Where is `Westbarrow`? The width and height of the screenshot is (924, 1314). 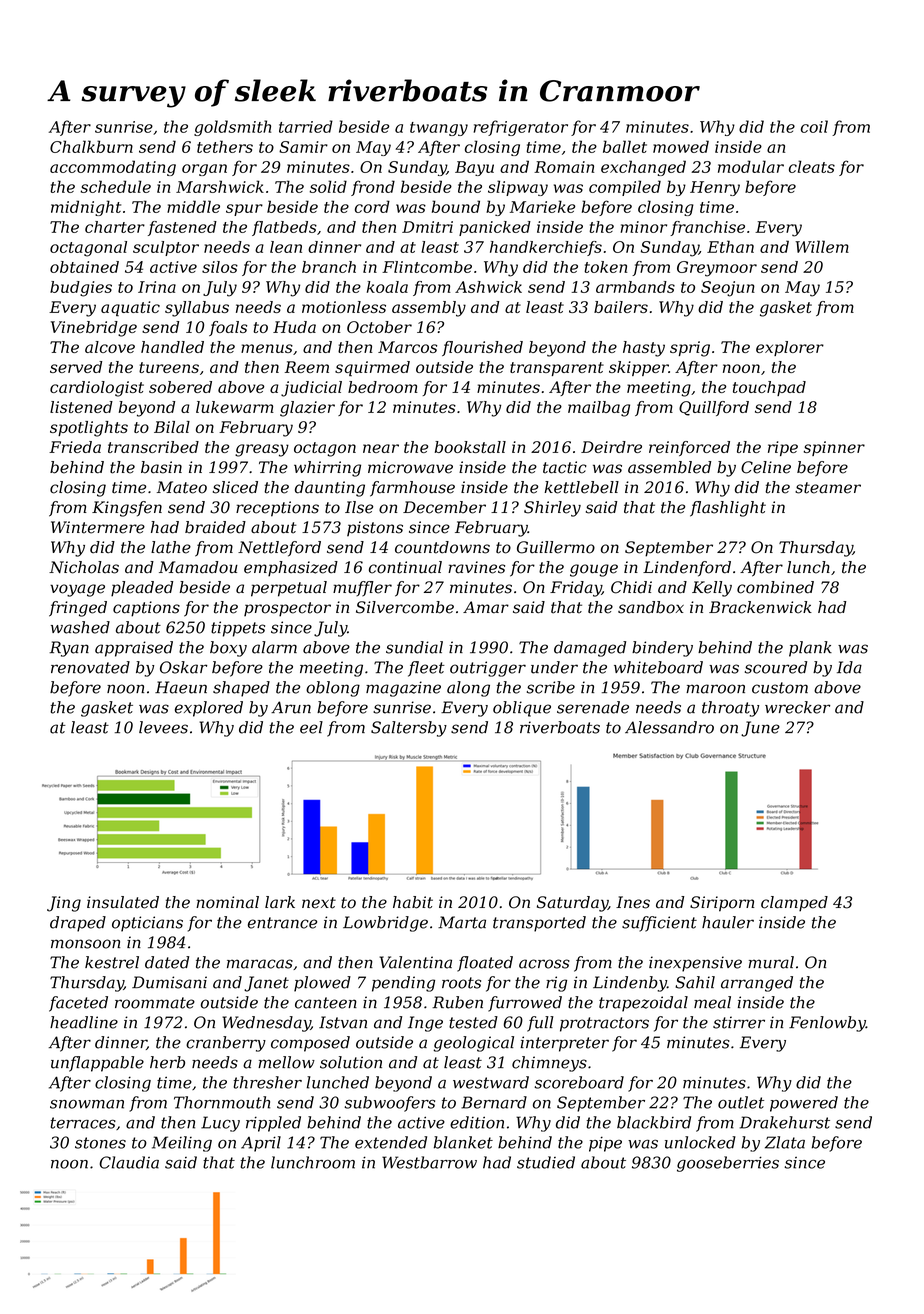
Westbarrow is located at coordinates (429, 1162).
